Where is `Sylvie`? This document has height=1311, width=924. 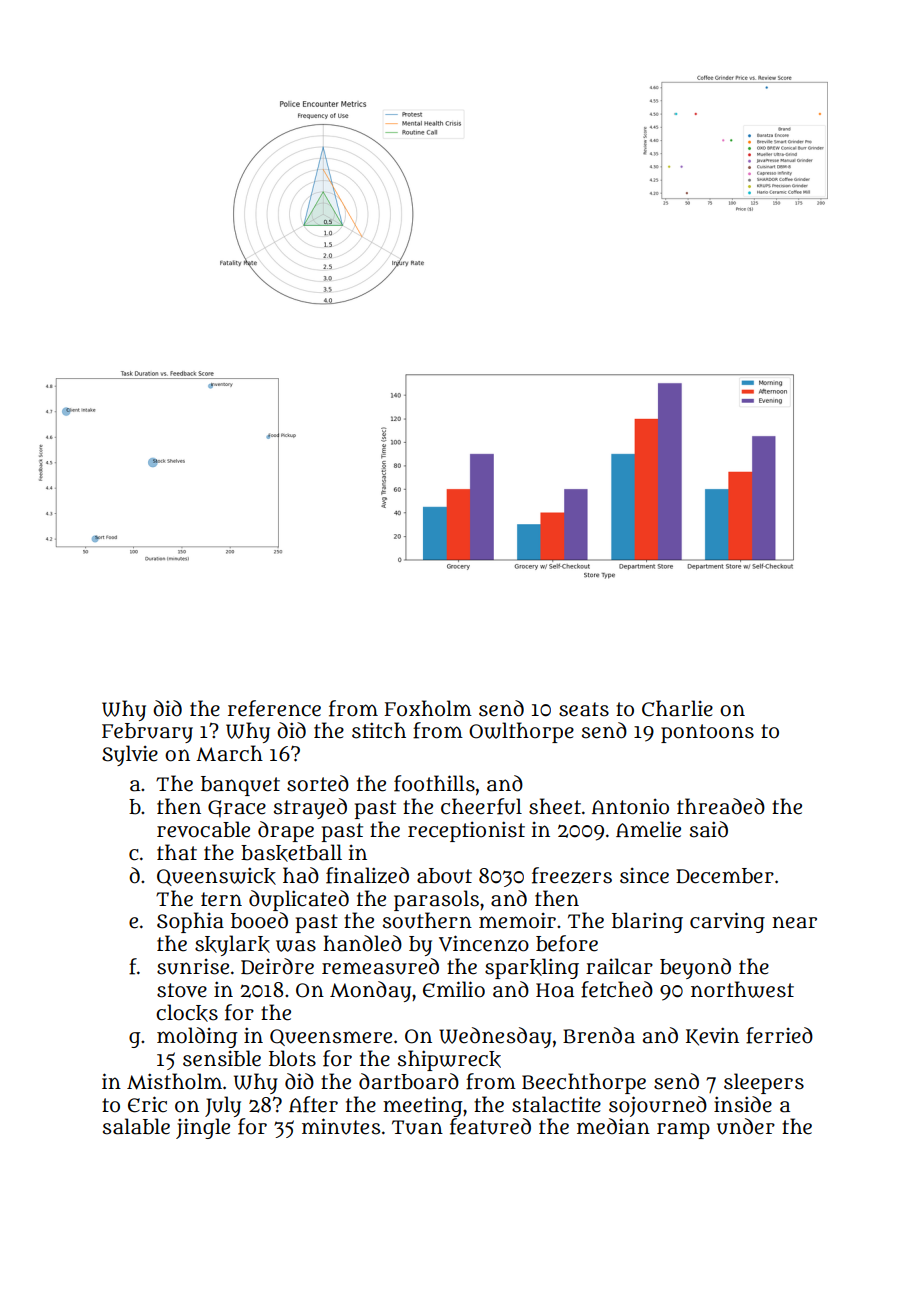
Sylvie is located at coordinates (130, 755).
